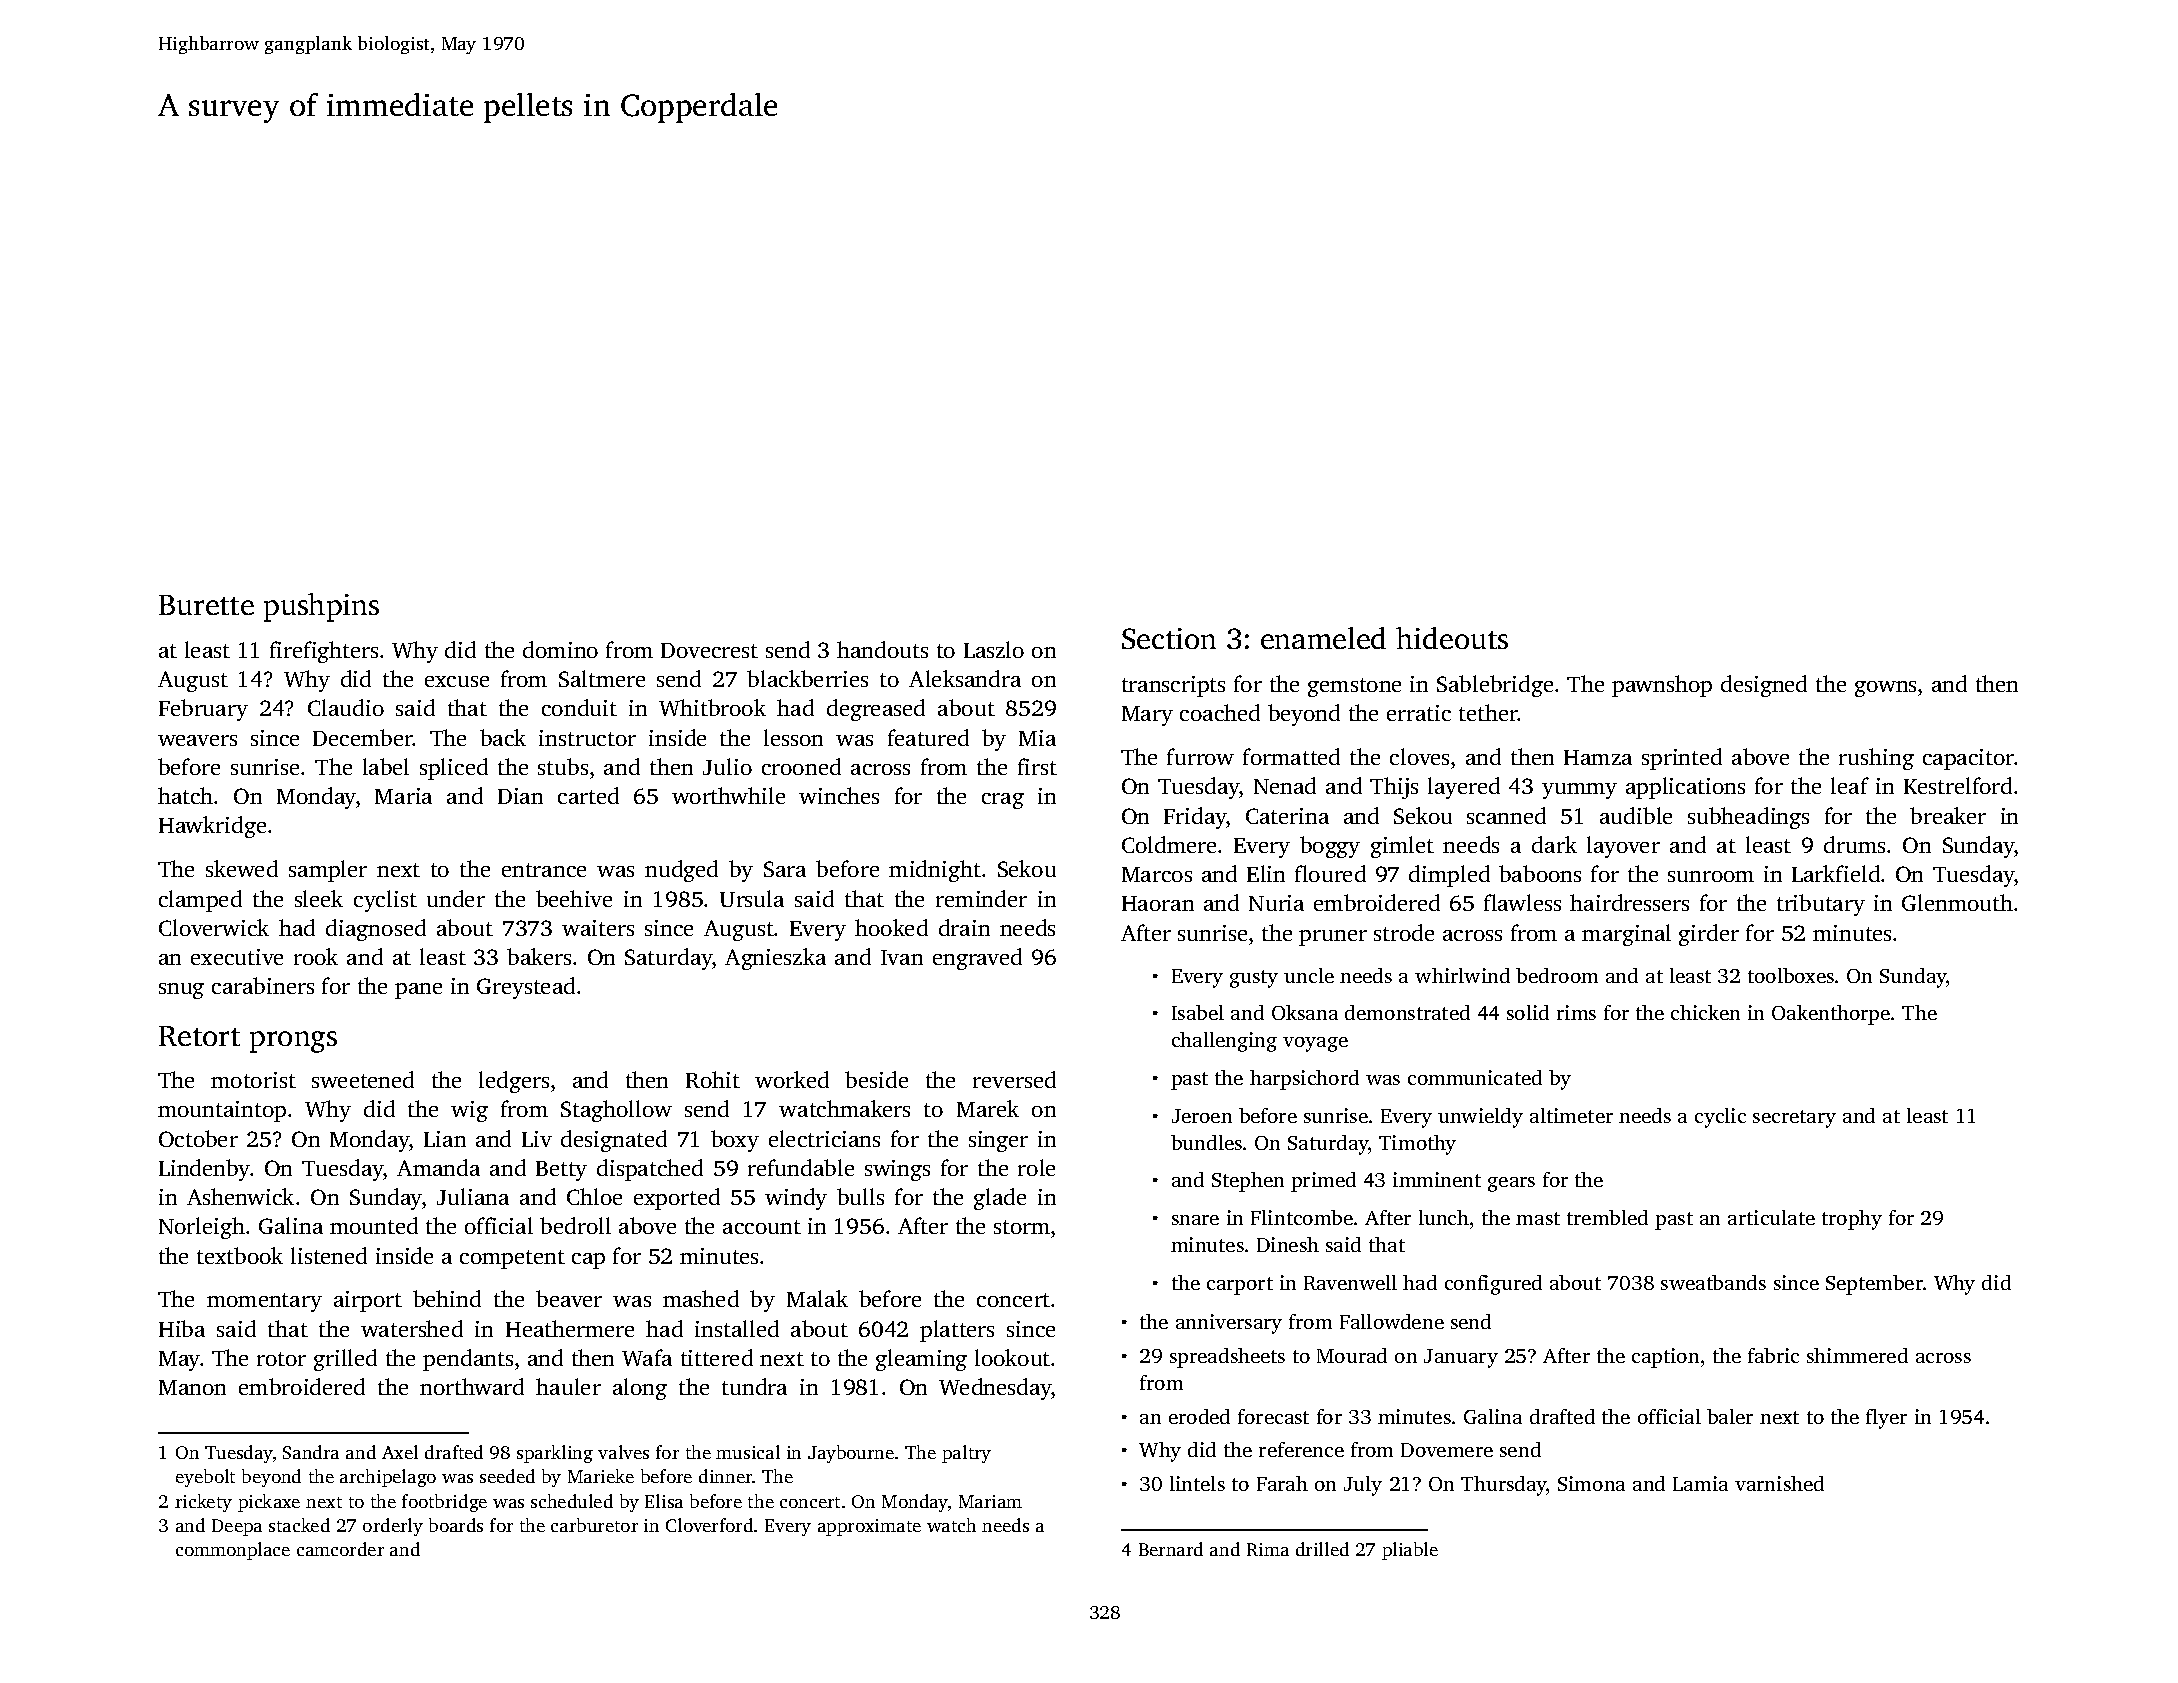 The height and width of the screenshot is (1683, 2178). I want to click on coached, so click(1220, 712).
